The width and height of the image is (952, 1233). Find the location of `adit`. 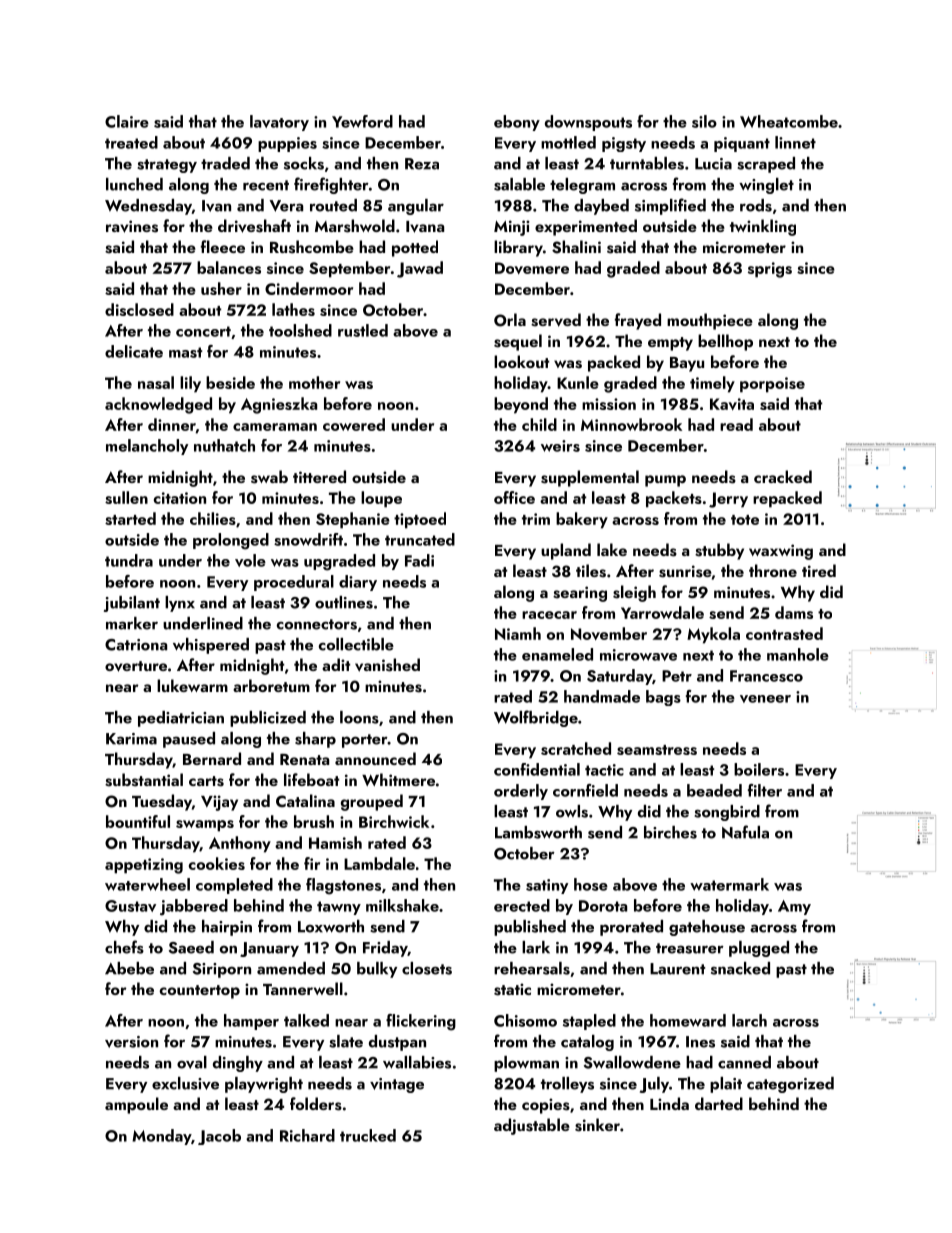

adit is located at coordinates (336, 664).
